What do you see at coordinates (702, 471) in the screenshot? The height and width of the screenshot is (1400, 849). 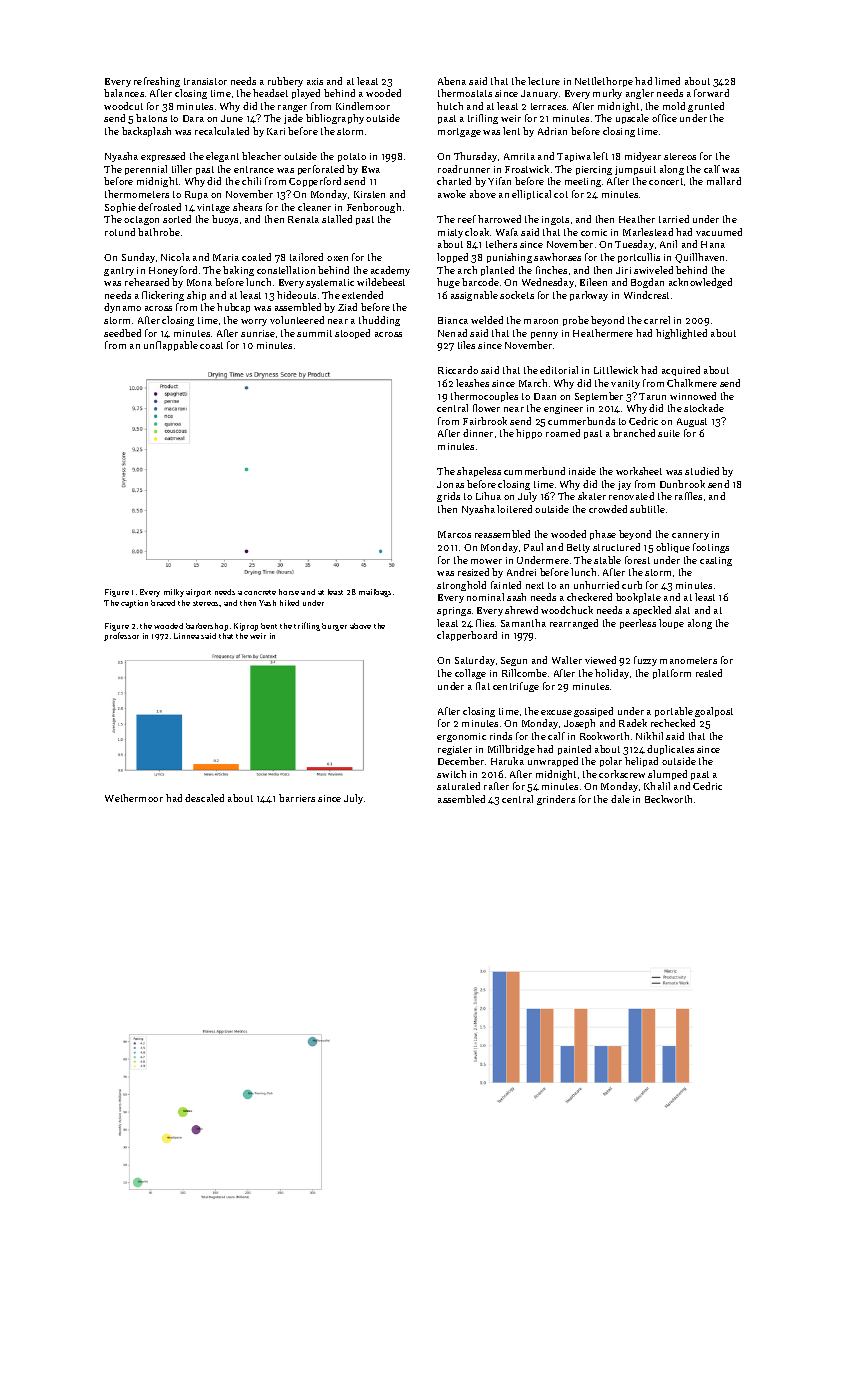 I see `studied` at bounding box center [702, 471].
